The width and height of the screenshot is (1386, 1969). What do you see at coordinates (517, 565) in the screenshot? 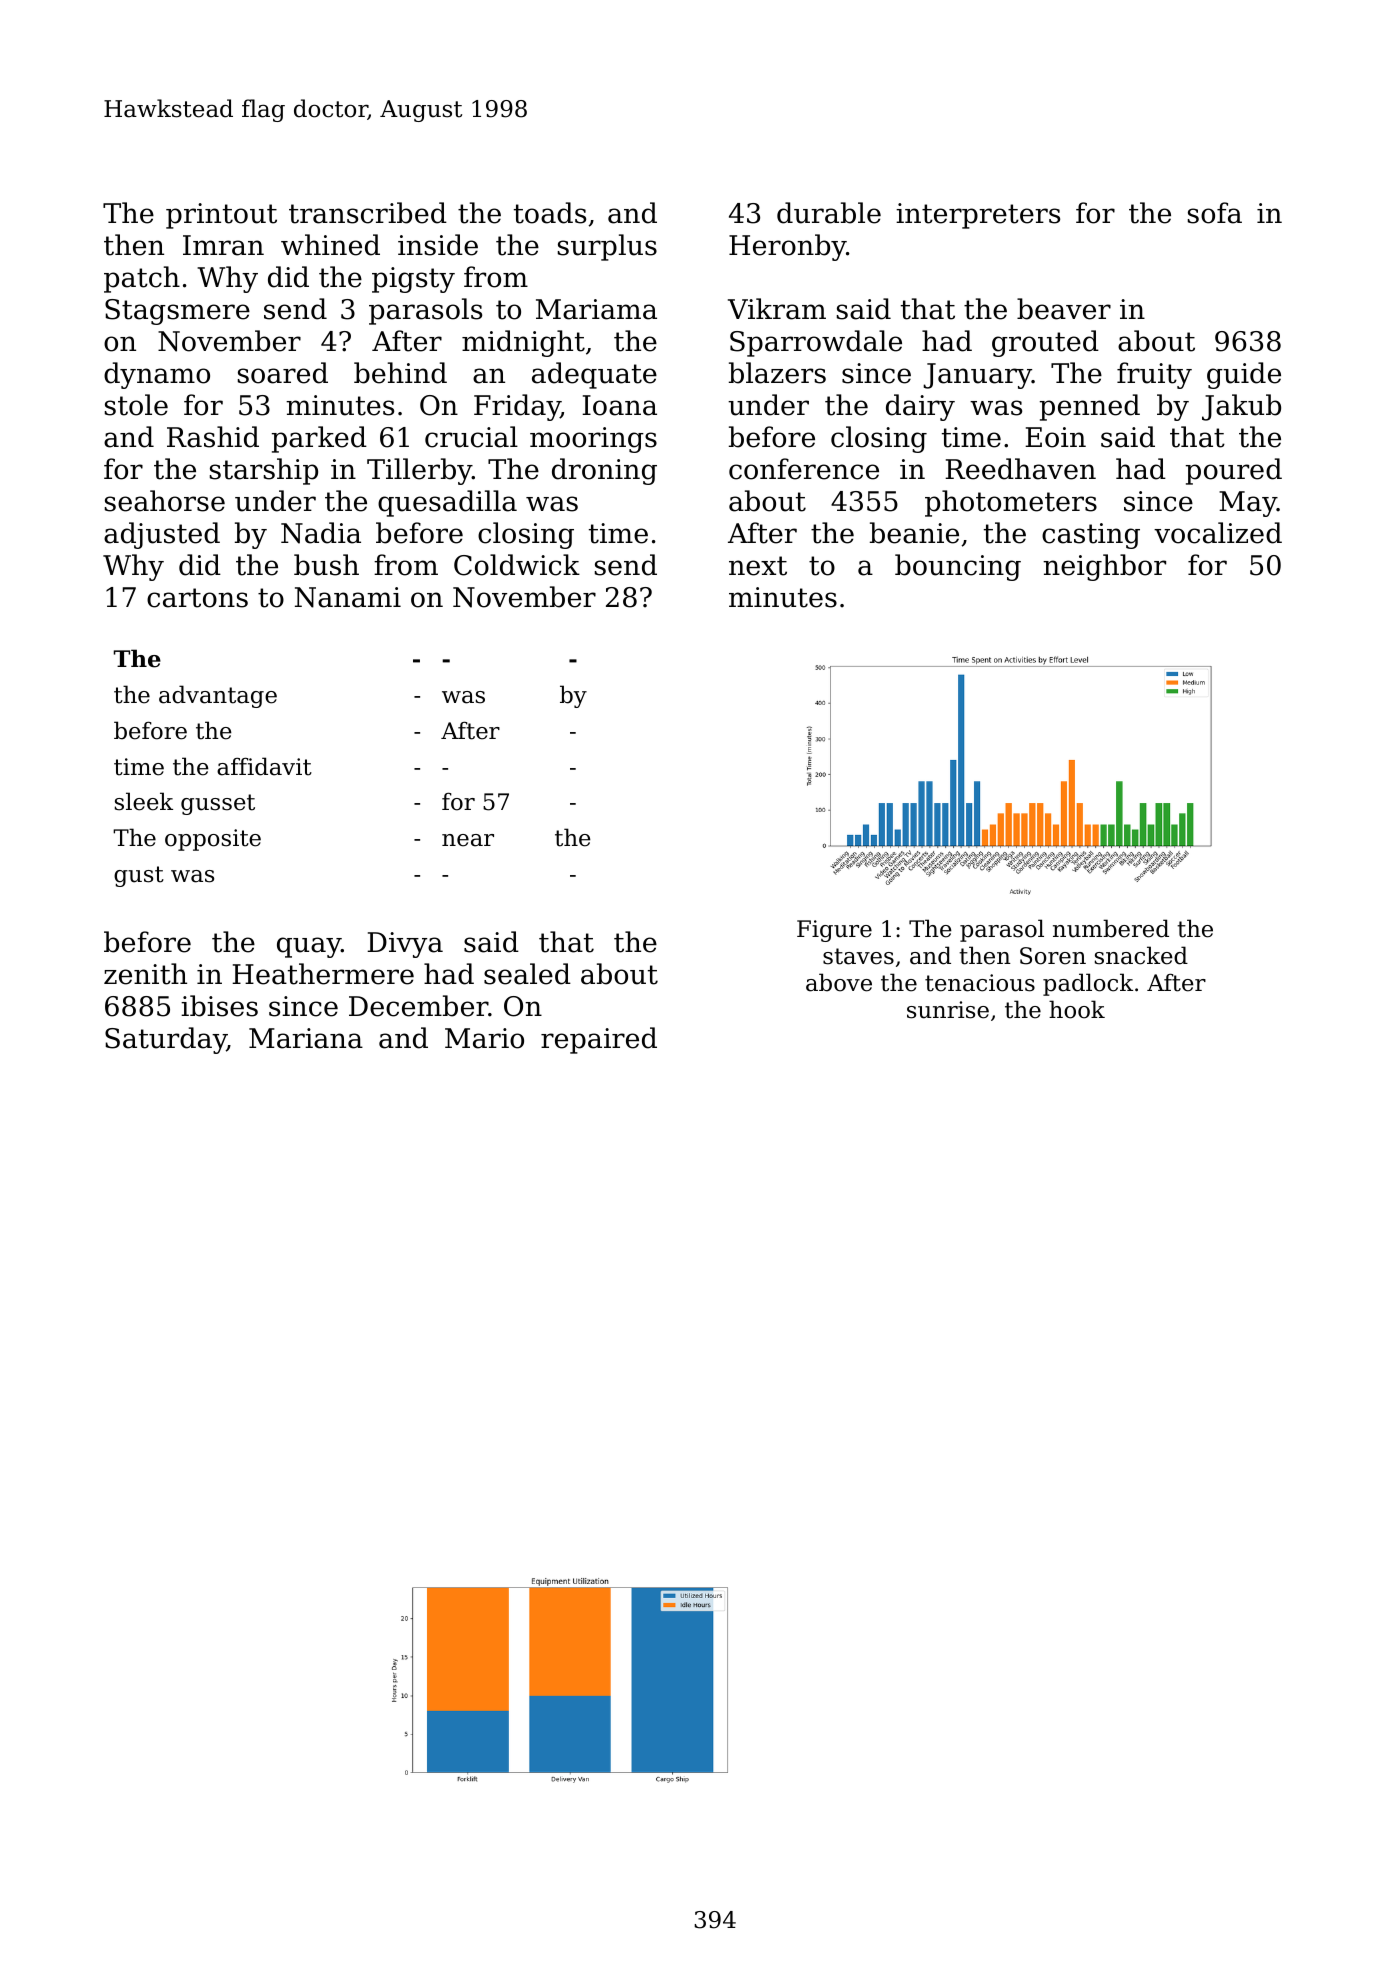
I see `Coldwick` at bounding box center [517, 565].
